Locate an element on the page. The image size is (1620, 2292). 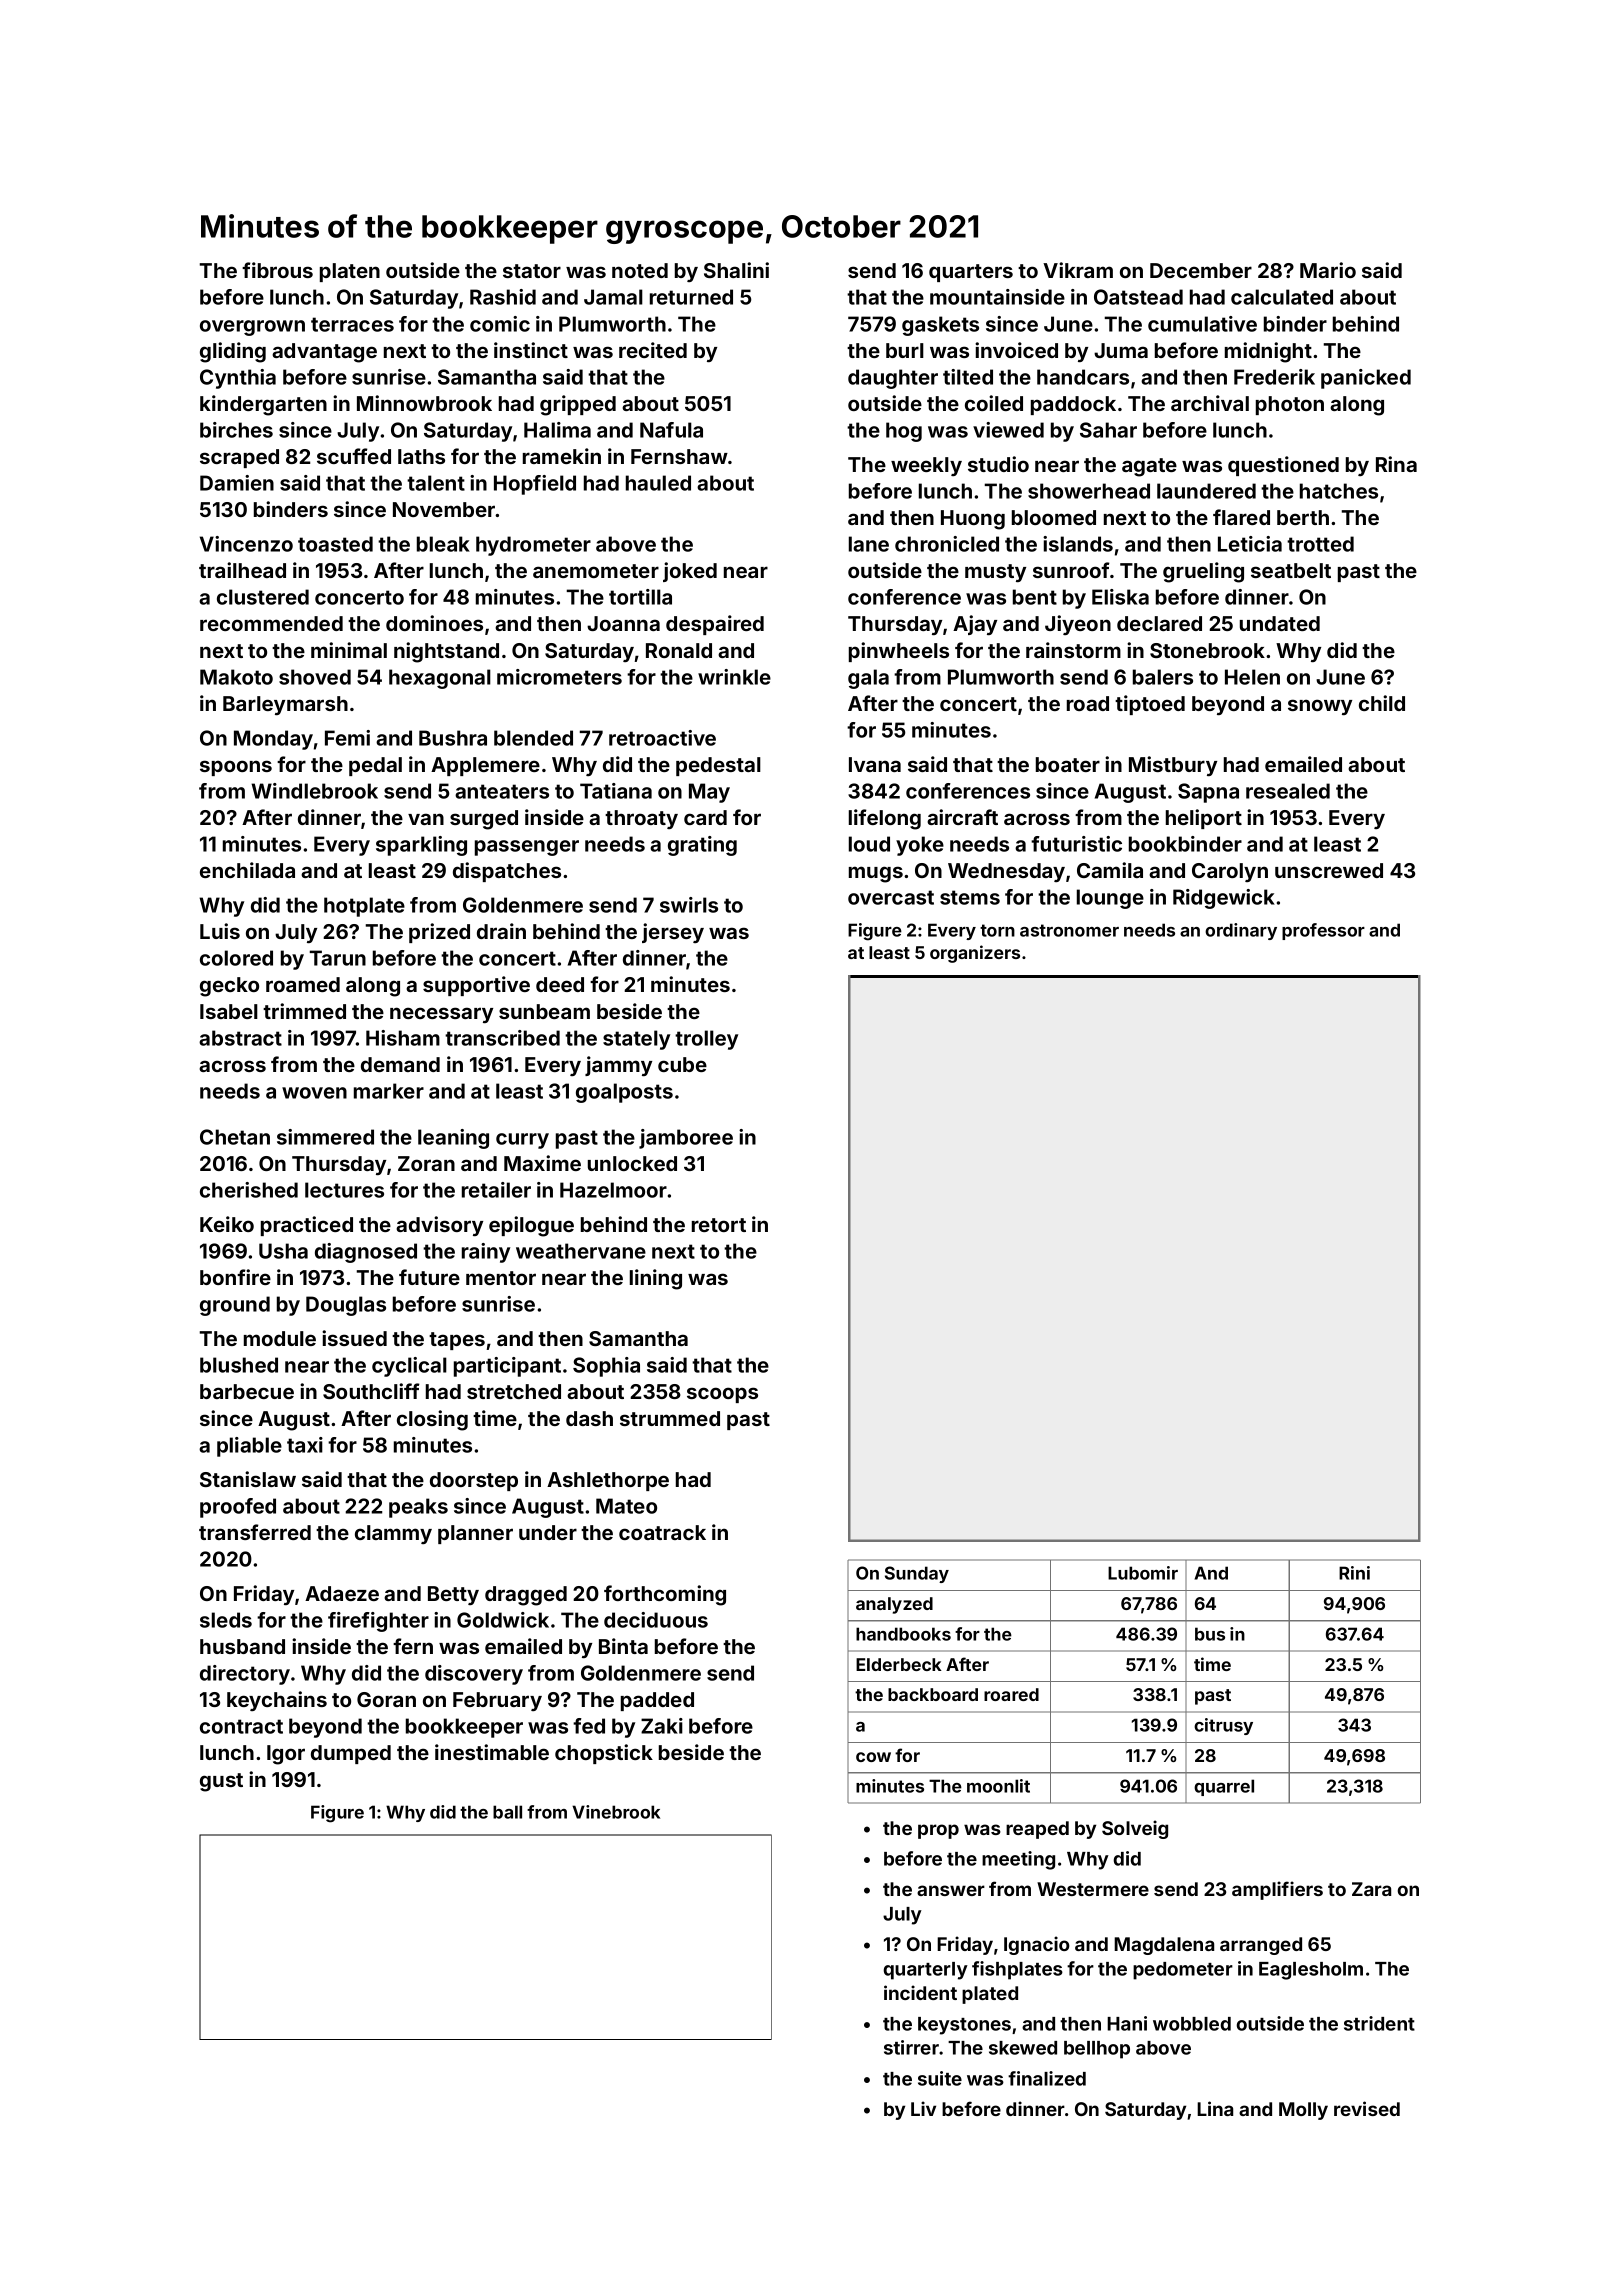
astronomer is located at coordinates (1069, 930).
